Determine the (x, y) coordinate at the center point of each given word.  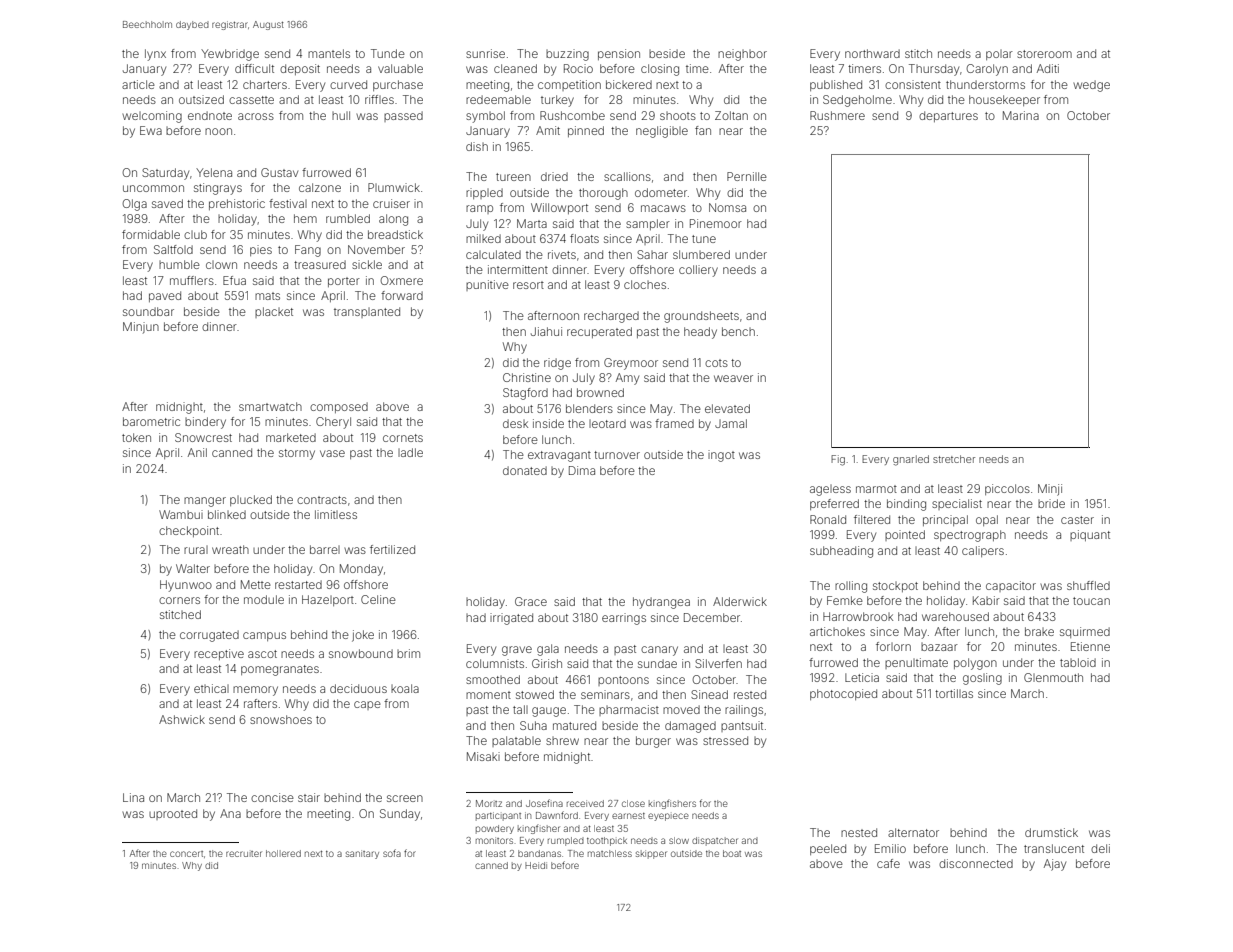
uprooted (173, 814)
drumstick (1051, 832)
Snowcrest (203, 437)
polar (999, 55)
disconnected (976, 863)
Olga (134, 205)
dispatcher (715, 841)
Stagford (525, 394)
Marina (1021, 115)
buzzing (567, 55)
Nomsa (727, 207)
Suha (533, 725)
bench (738, 331)
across (256, 116)
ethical (211, 688)
